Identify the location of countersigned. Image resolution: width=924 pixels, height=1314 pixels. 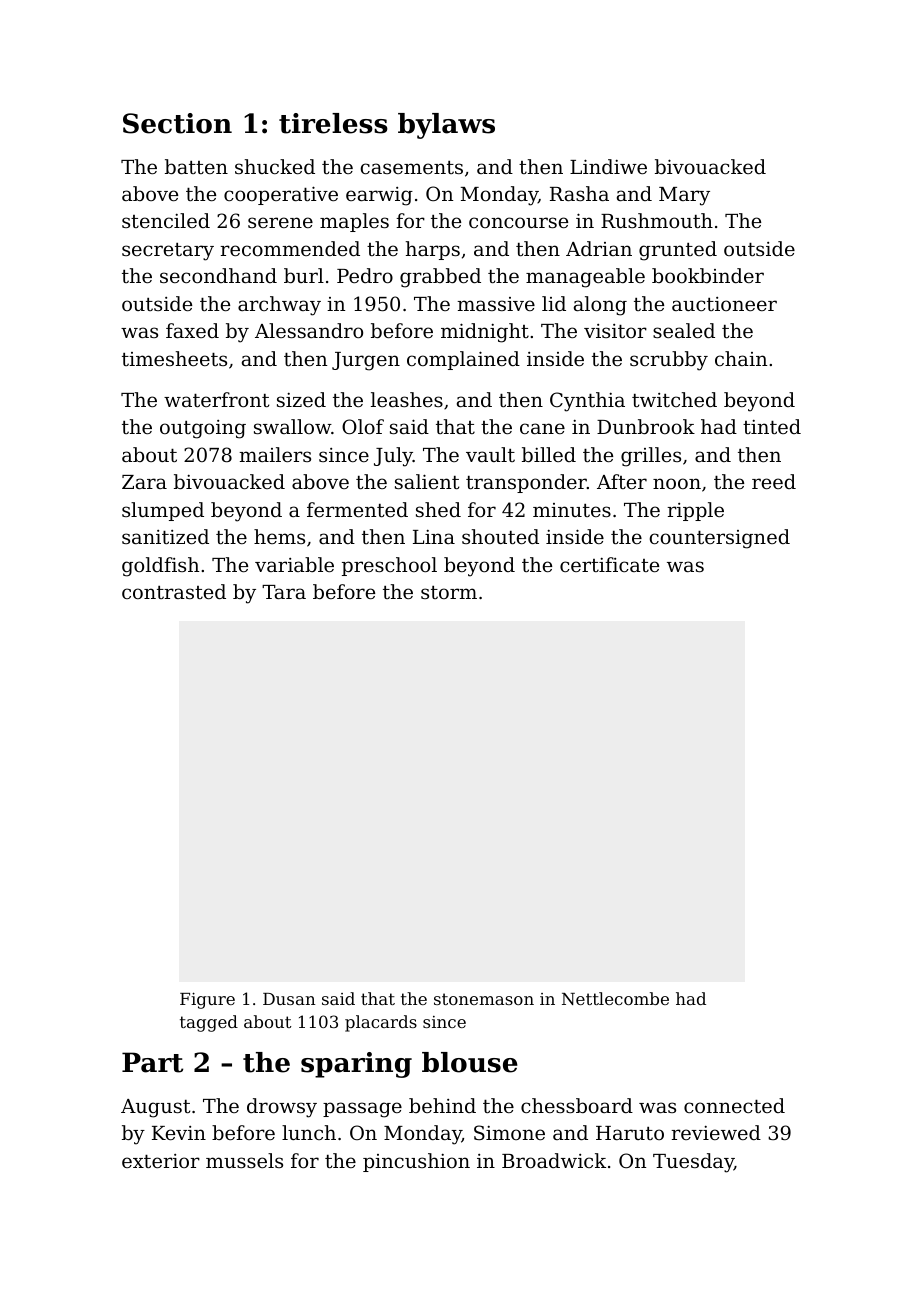
(719, 539).
